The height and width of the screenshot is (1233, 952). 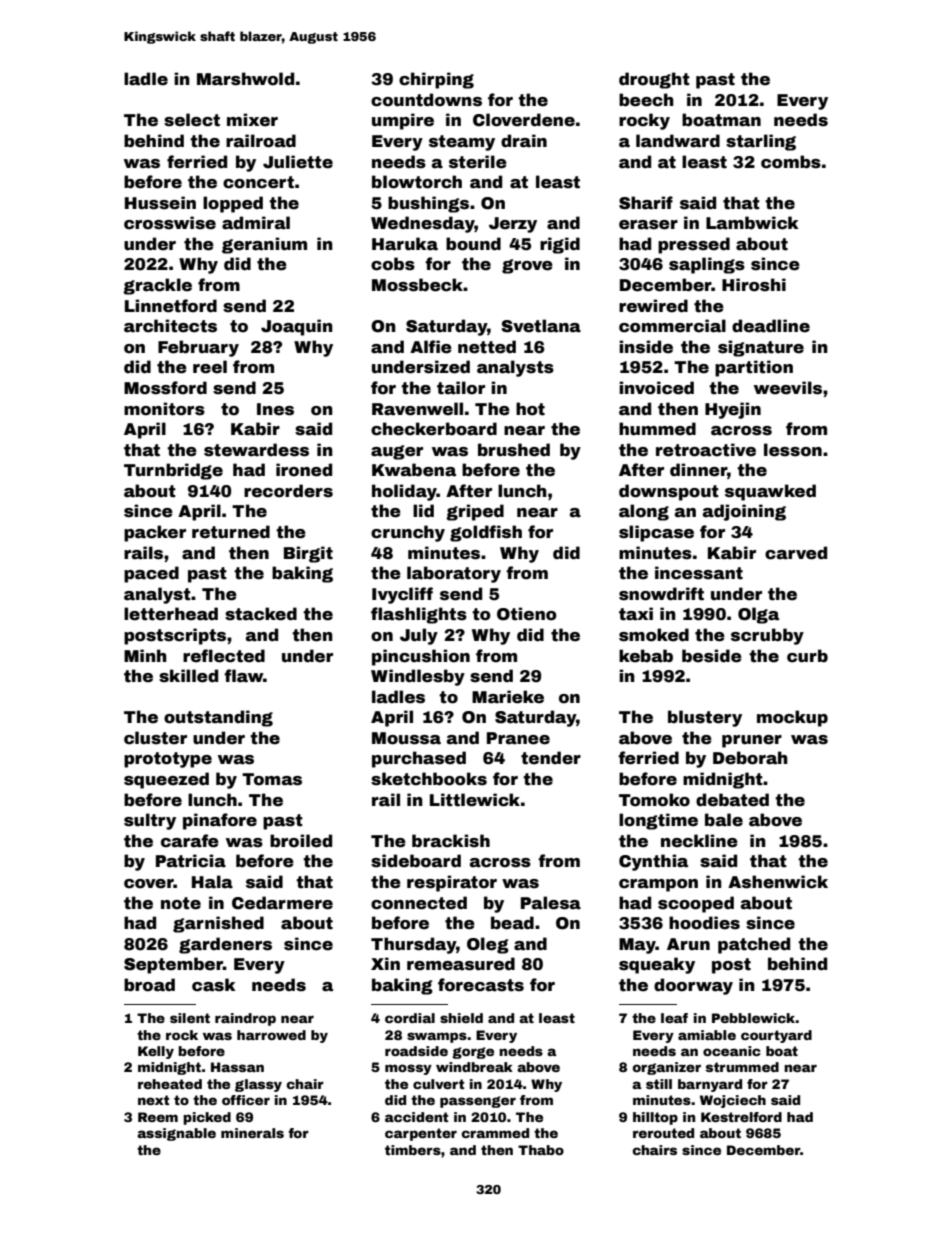 I want to click on chirping, so click(x=436, y=80).
